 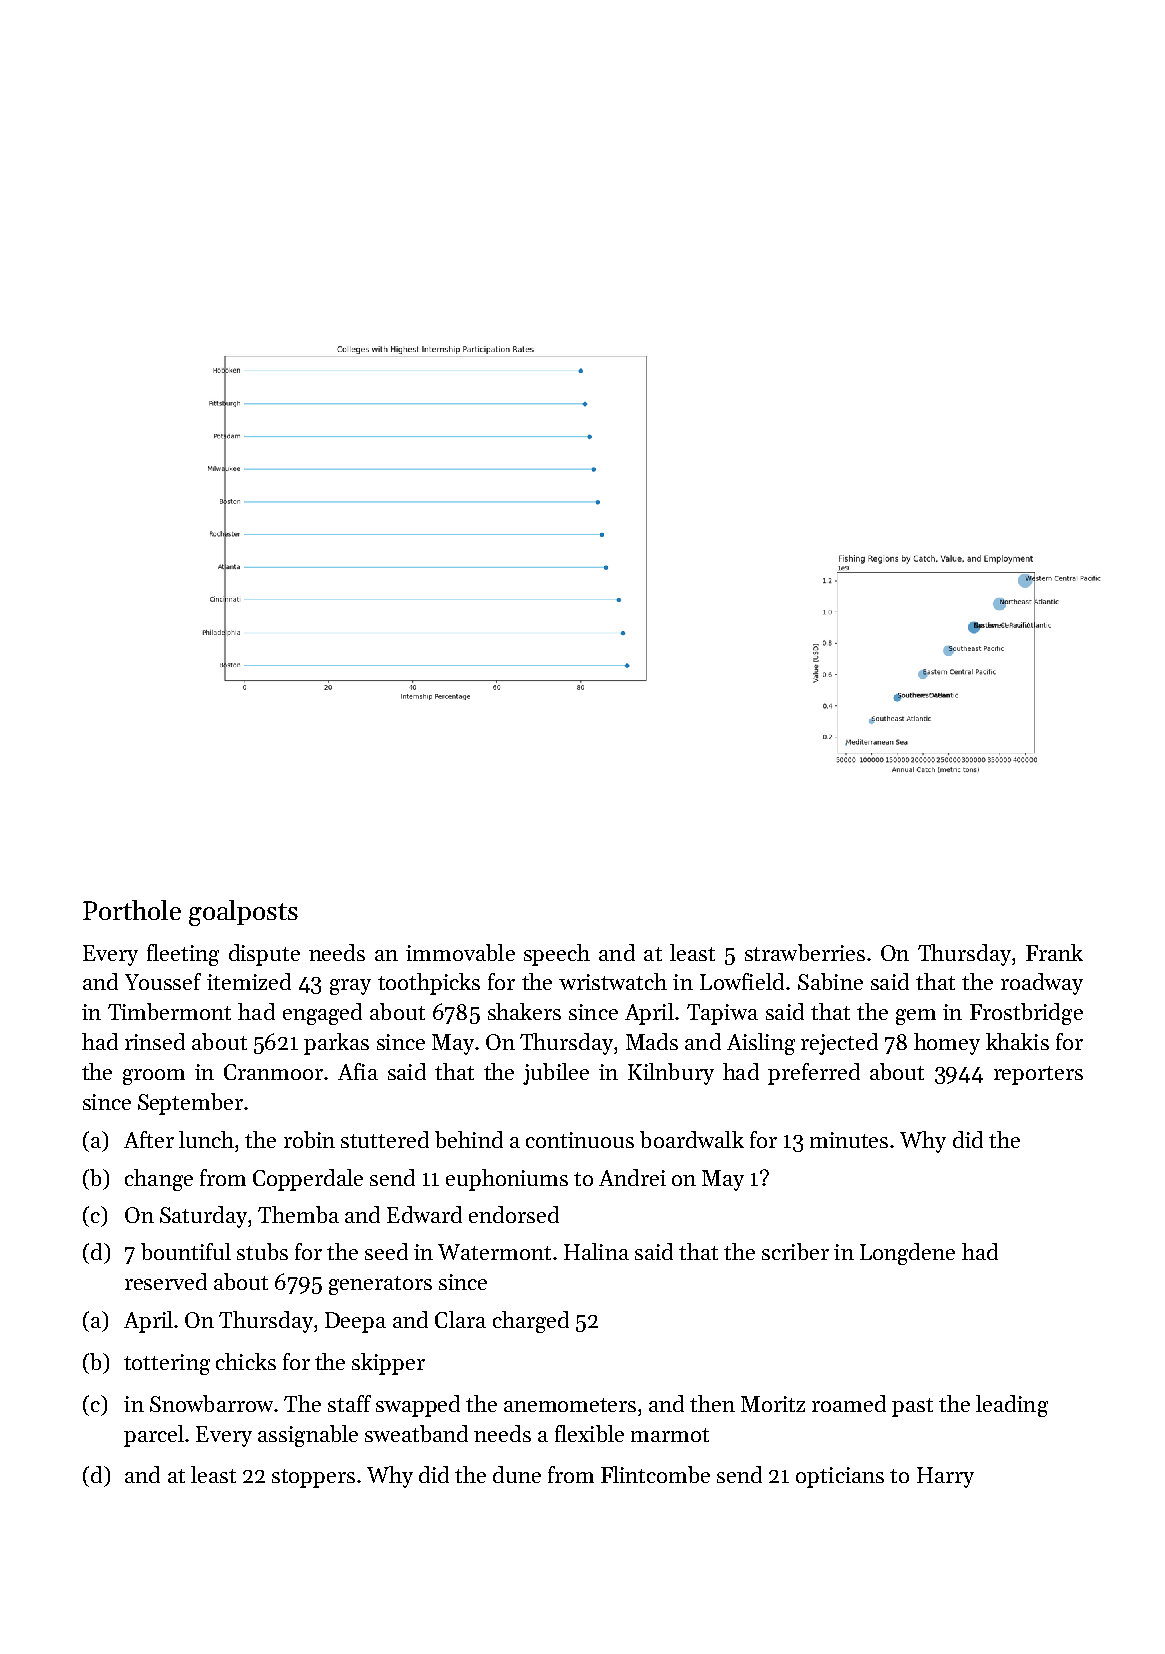 I want to click on Frostbridge, so click(x=1026, y=1014).
